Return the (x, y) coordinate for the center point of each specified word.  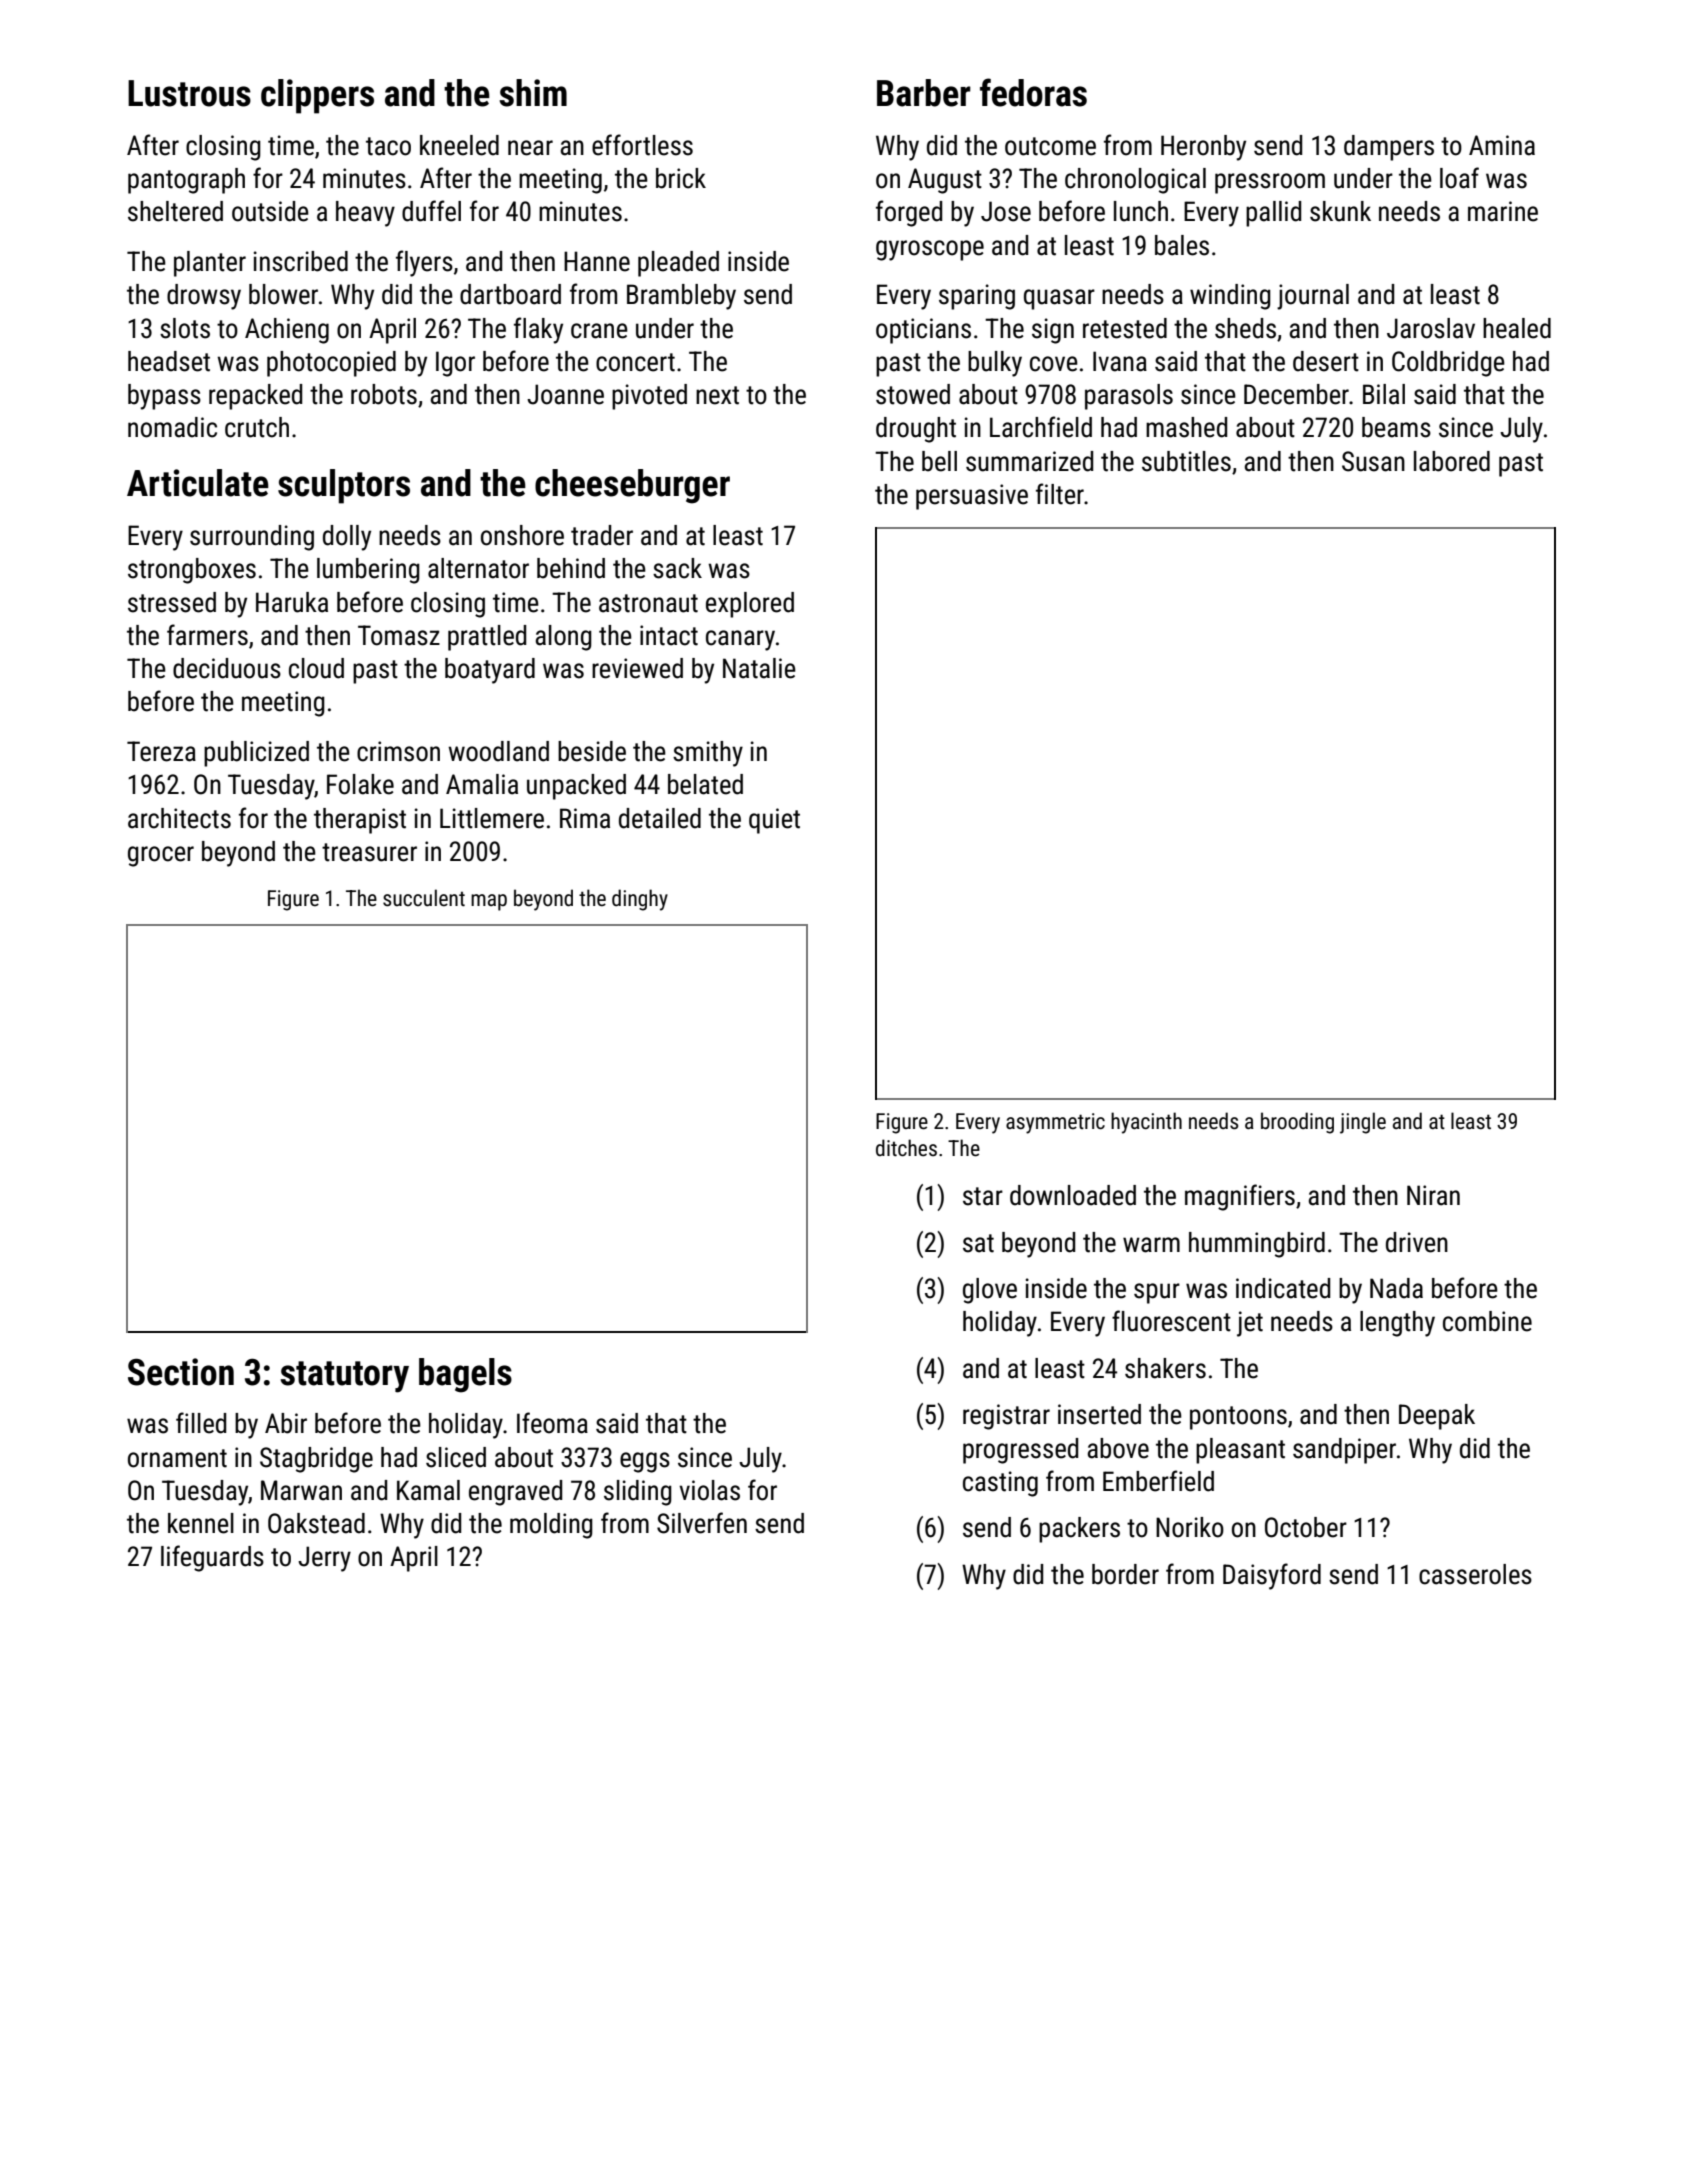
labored (1452, 461)
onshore (522, 535)
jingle (1363, 1123)
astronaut (648, 603)
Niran (1433, 1195)
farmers (207, 635)
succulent (424, 898)
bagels (465, 1375)
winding (1230, 297)
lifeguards (212, 1558)
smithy (708, 754)
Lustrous (189, 93)
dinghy (640, 900)
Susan (1373, 461)
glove (990, 1291)
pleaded (678, 264)
